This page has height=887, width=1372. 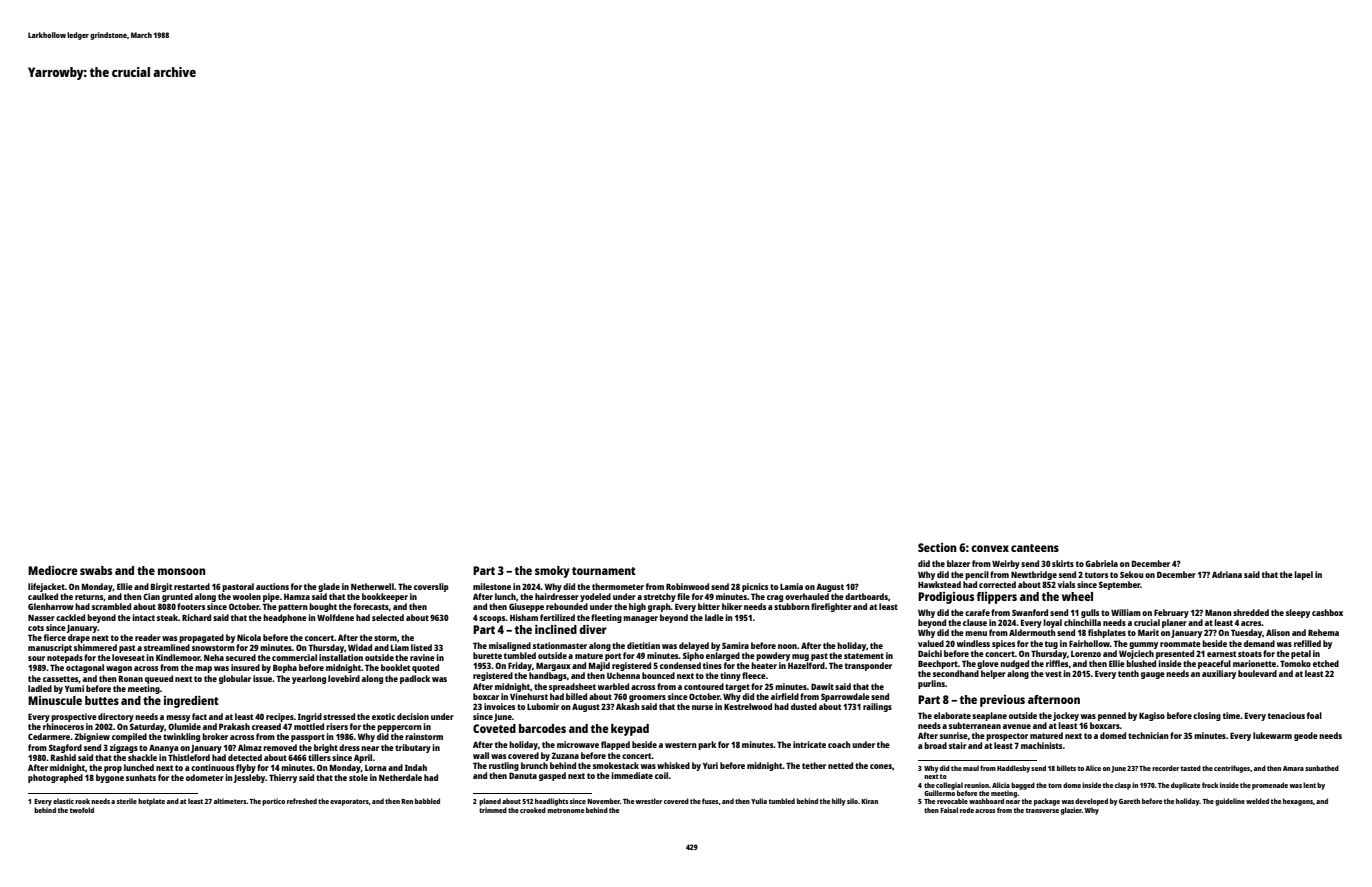 What do you see at coordinates (565, 810) in the page?
I see `metronome` at bounding box center [565, 810].
